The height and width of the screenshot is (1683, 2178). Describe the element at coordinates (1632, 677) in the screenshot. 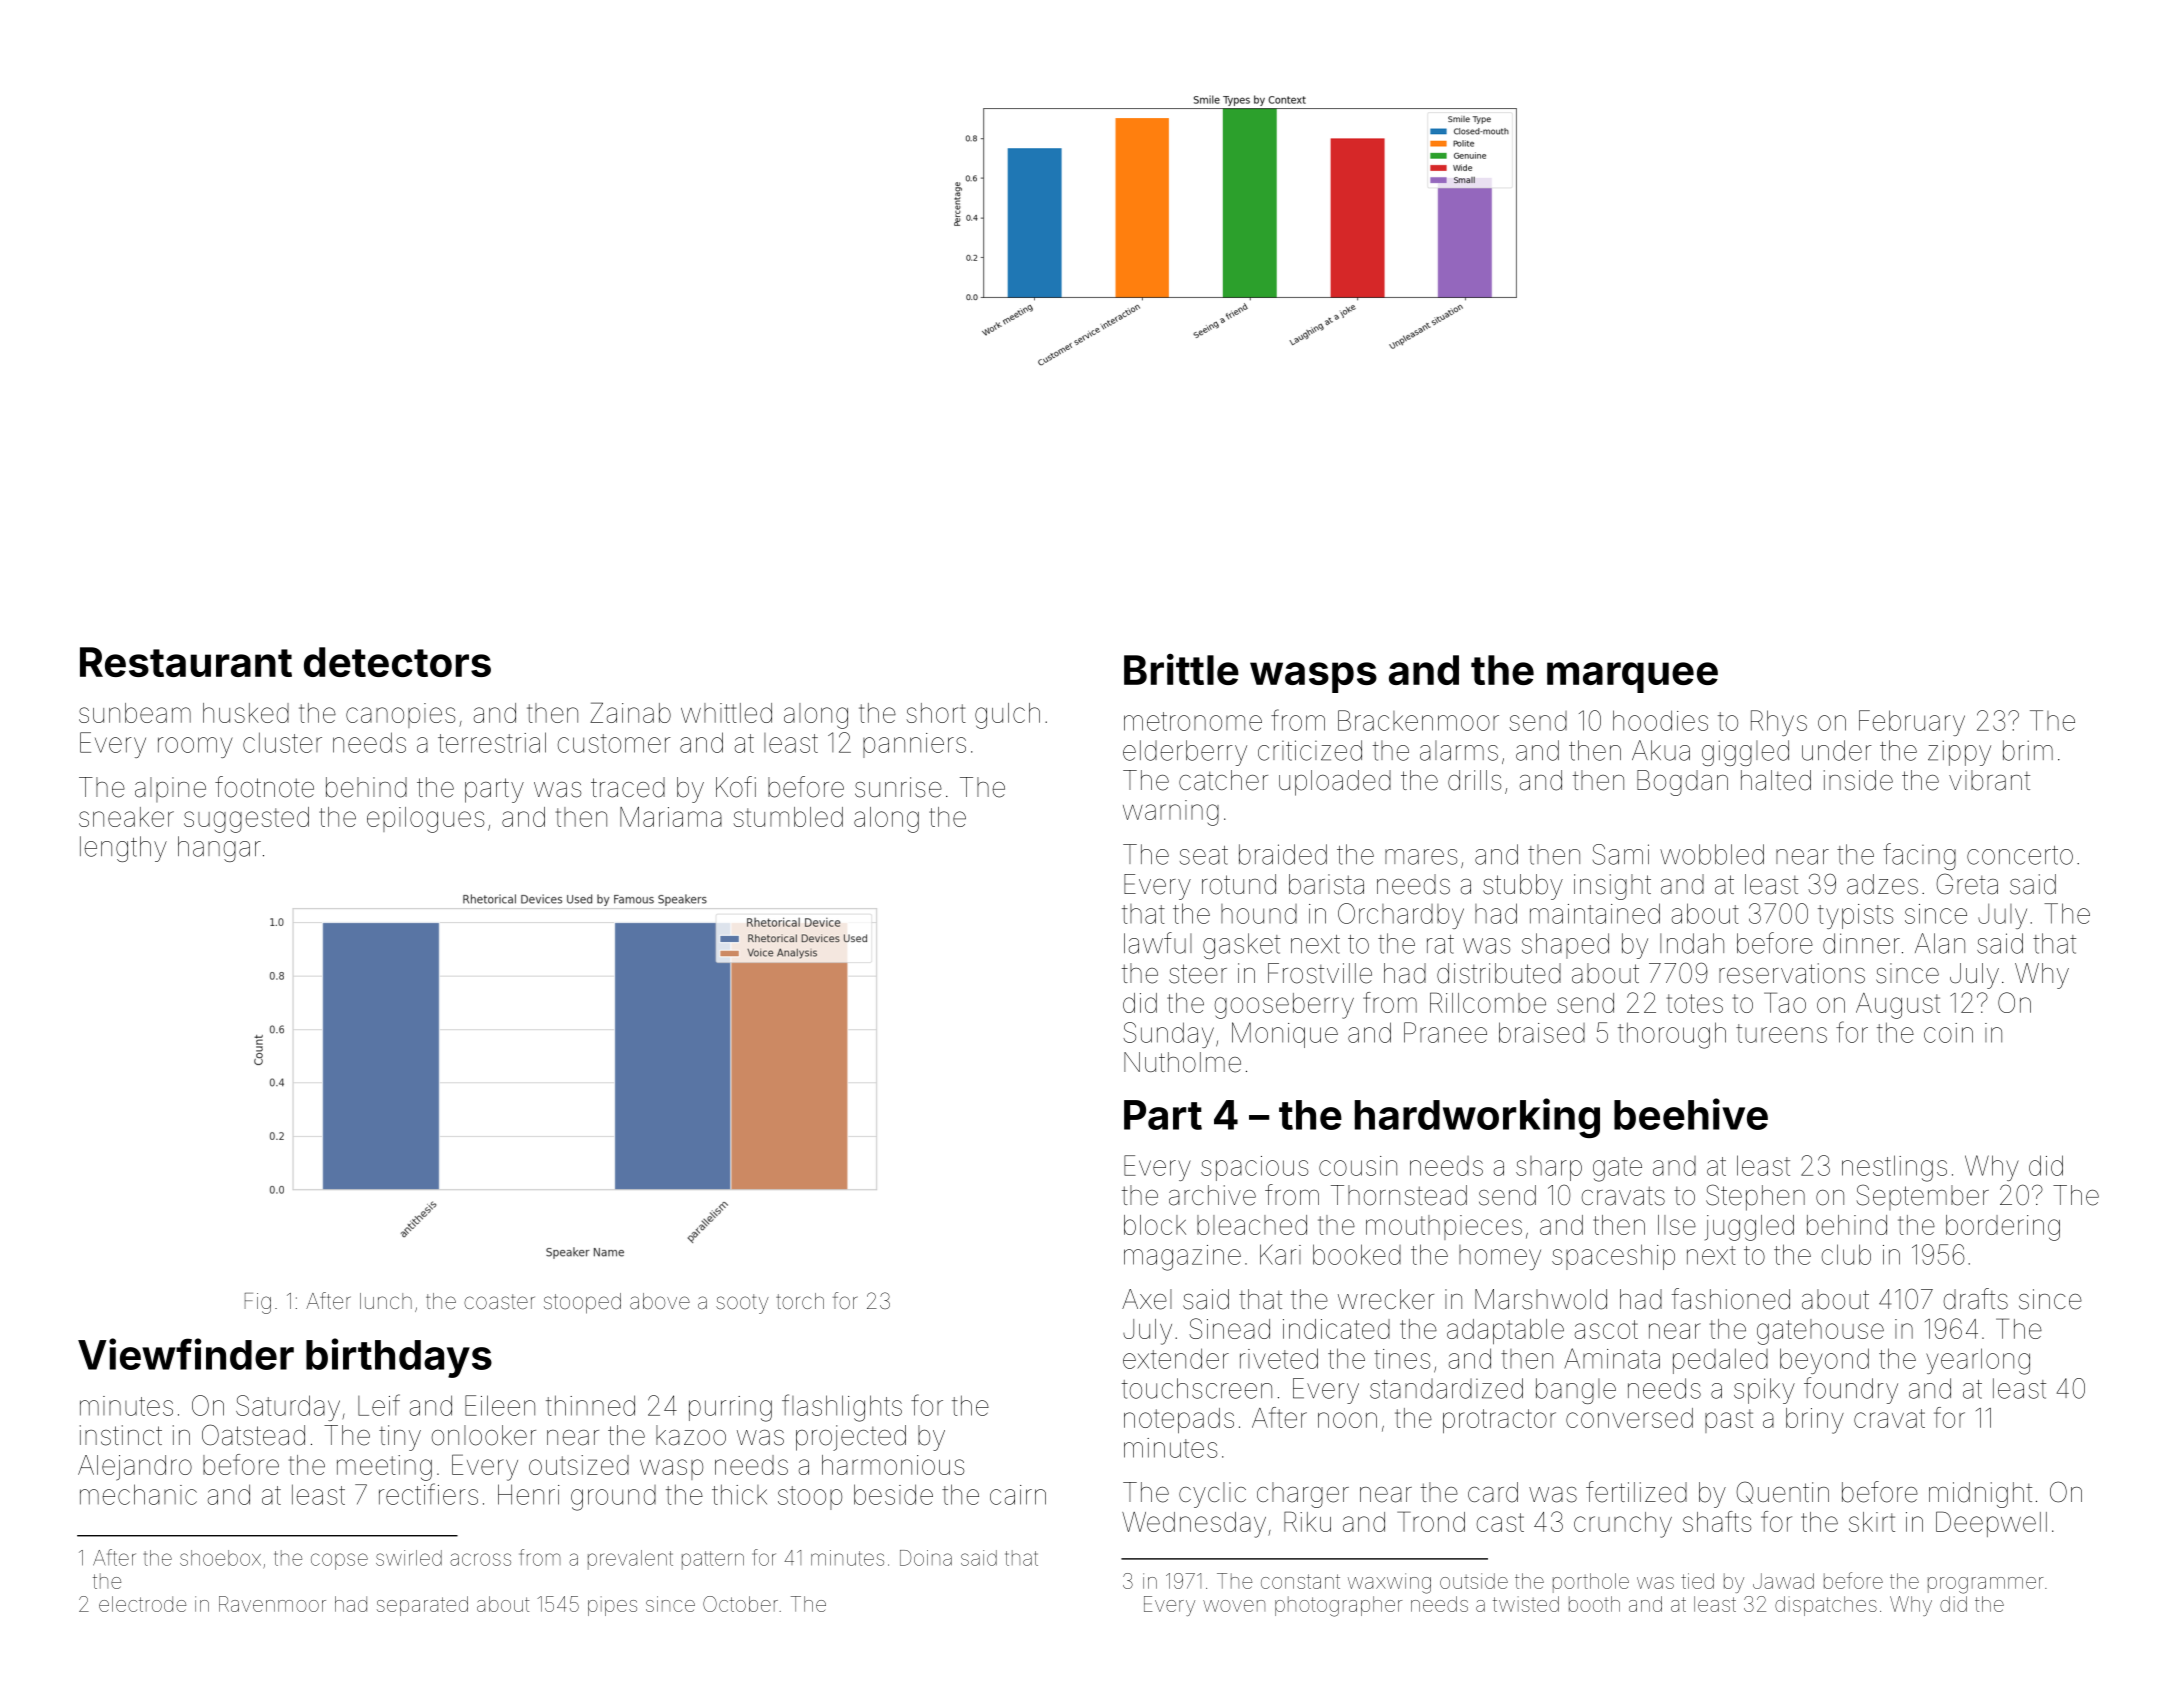

I see `marquee` at that location.
